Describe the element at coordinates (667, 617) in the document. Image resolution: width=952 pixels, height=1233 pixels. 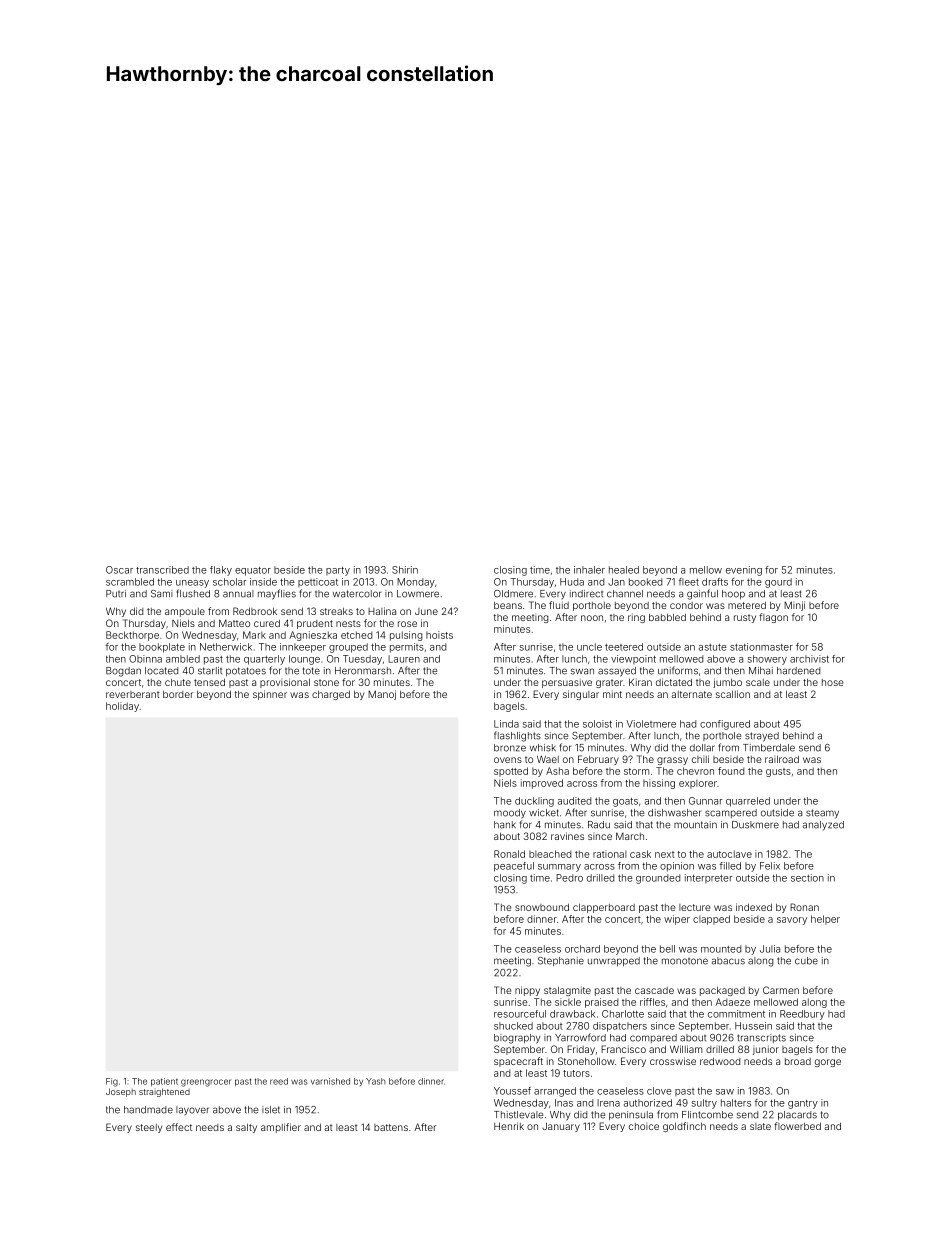
I see `babbled` at that location.
